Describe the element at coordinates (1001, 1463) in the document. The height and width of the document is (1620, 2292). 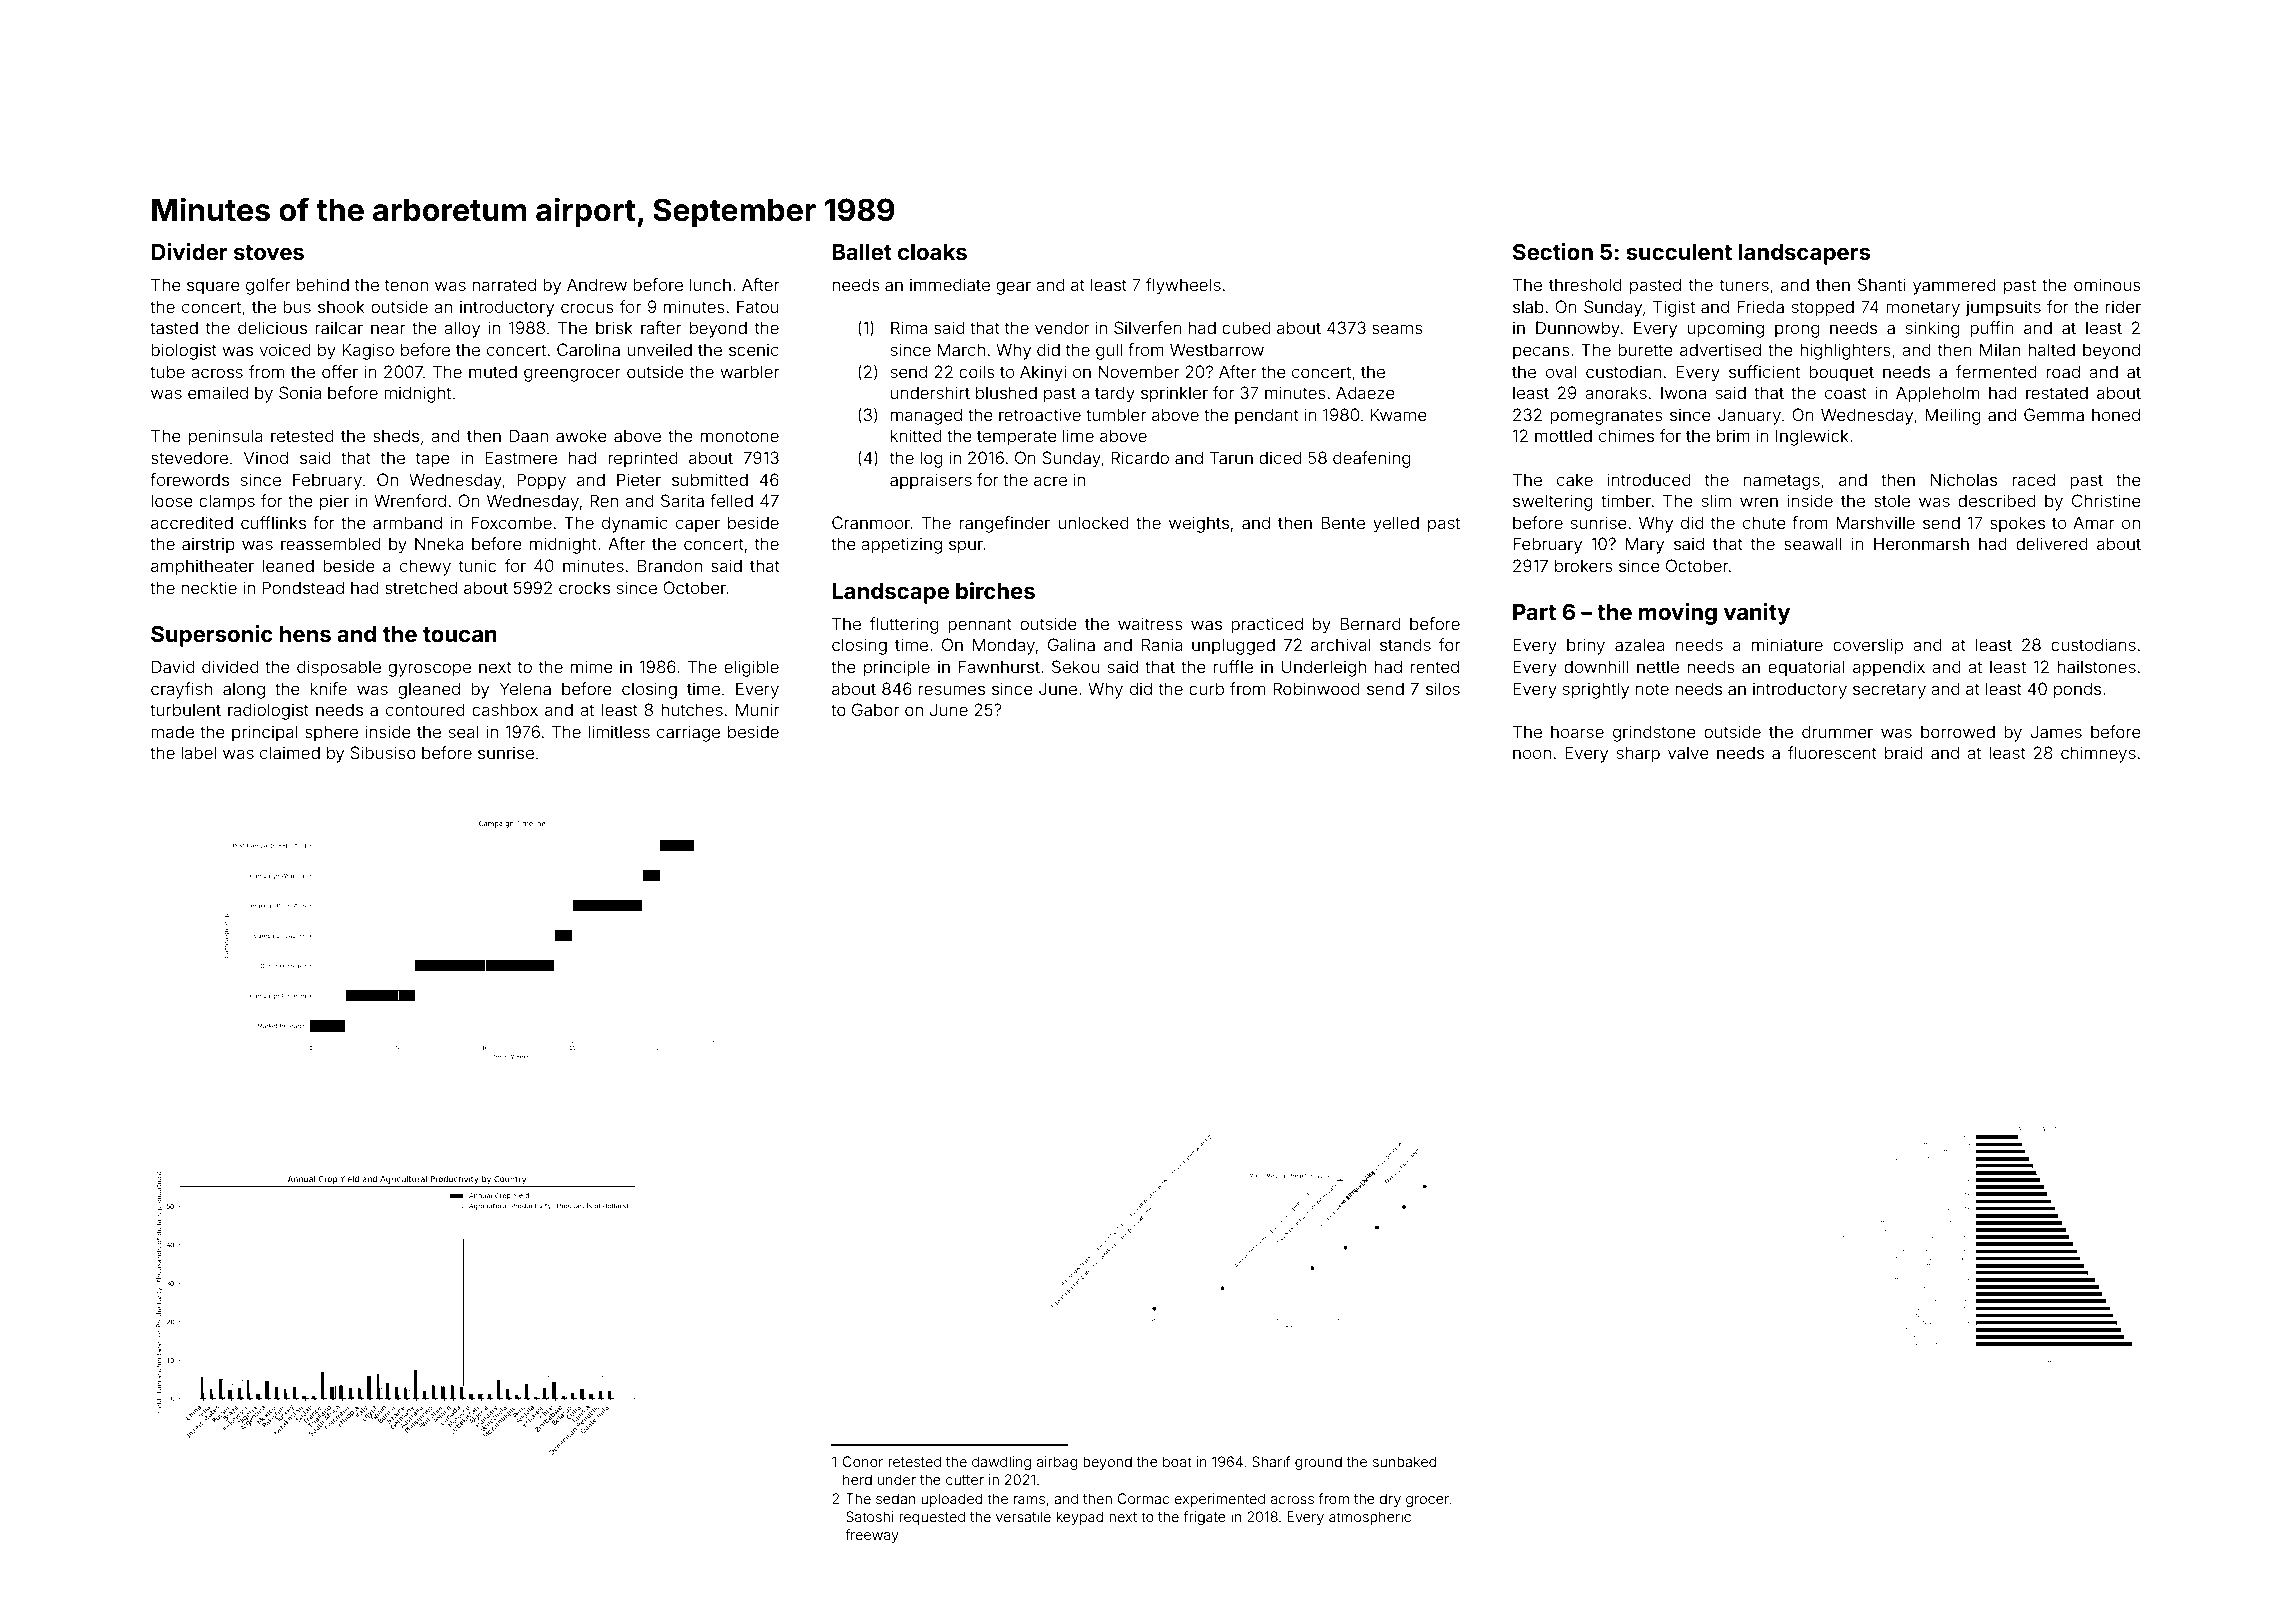
I see `dawdling` at that location.
